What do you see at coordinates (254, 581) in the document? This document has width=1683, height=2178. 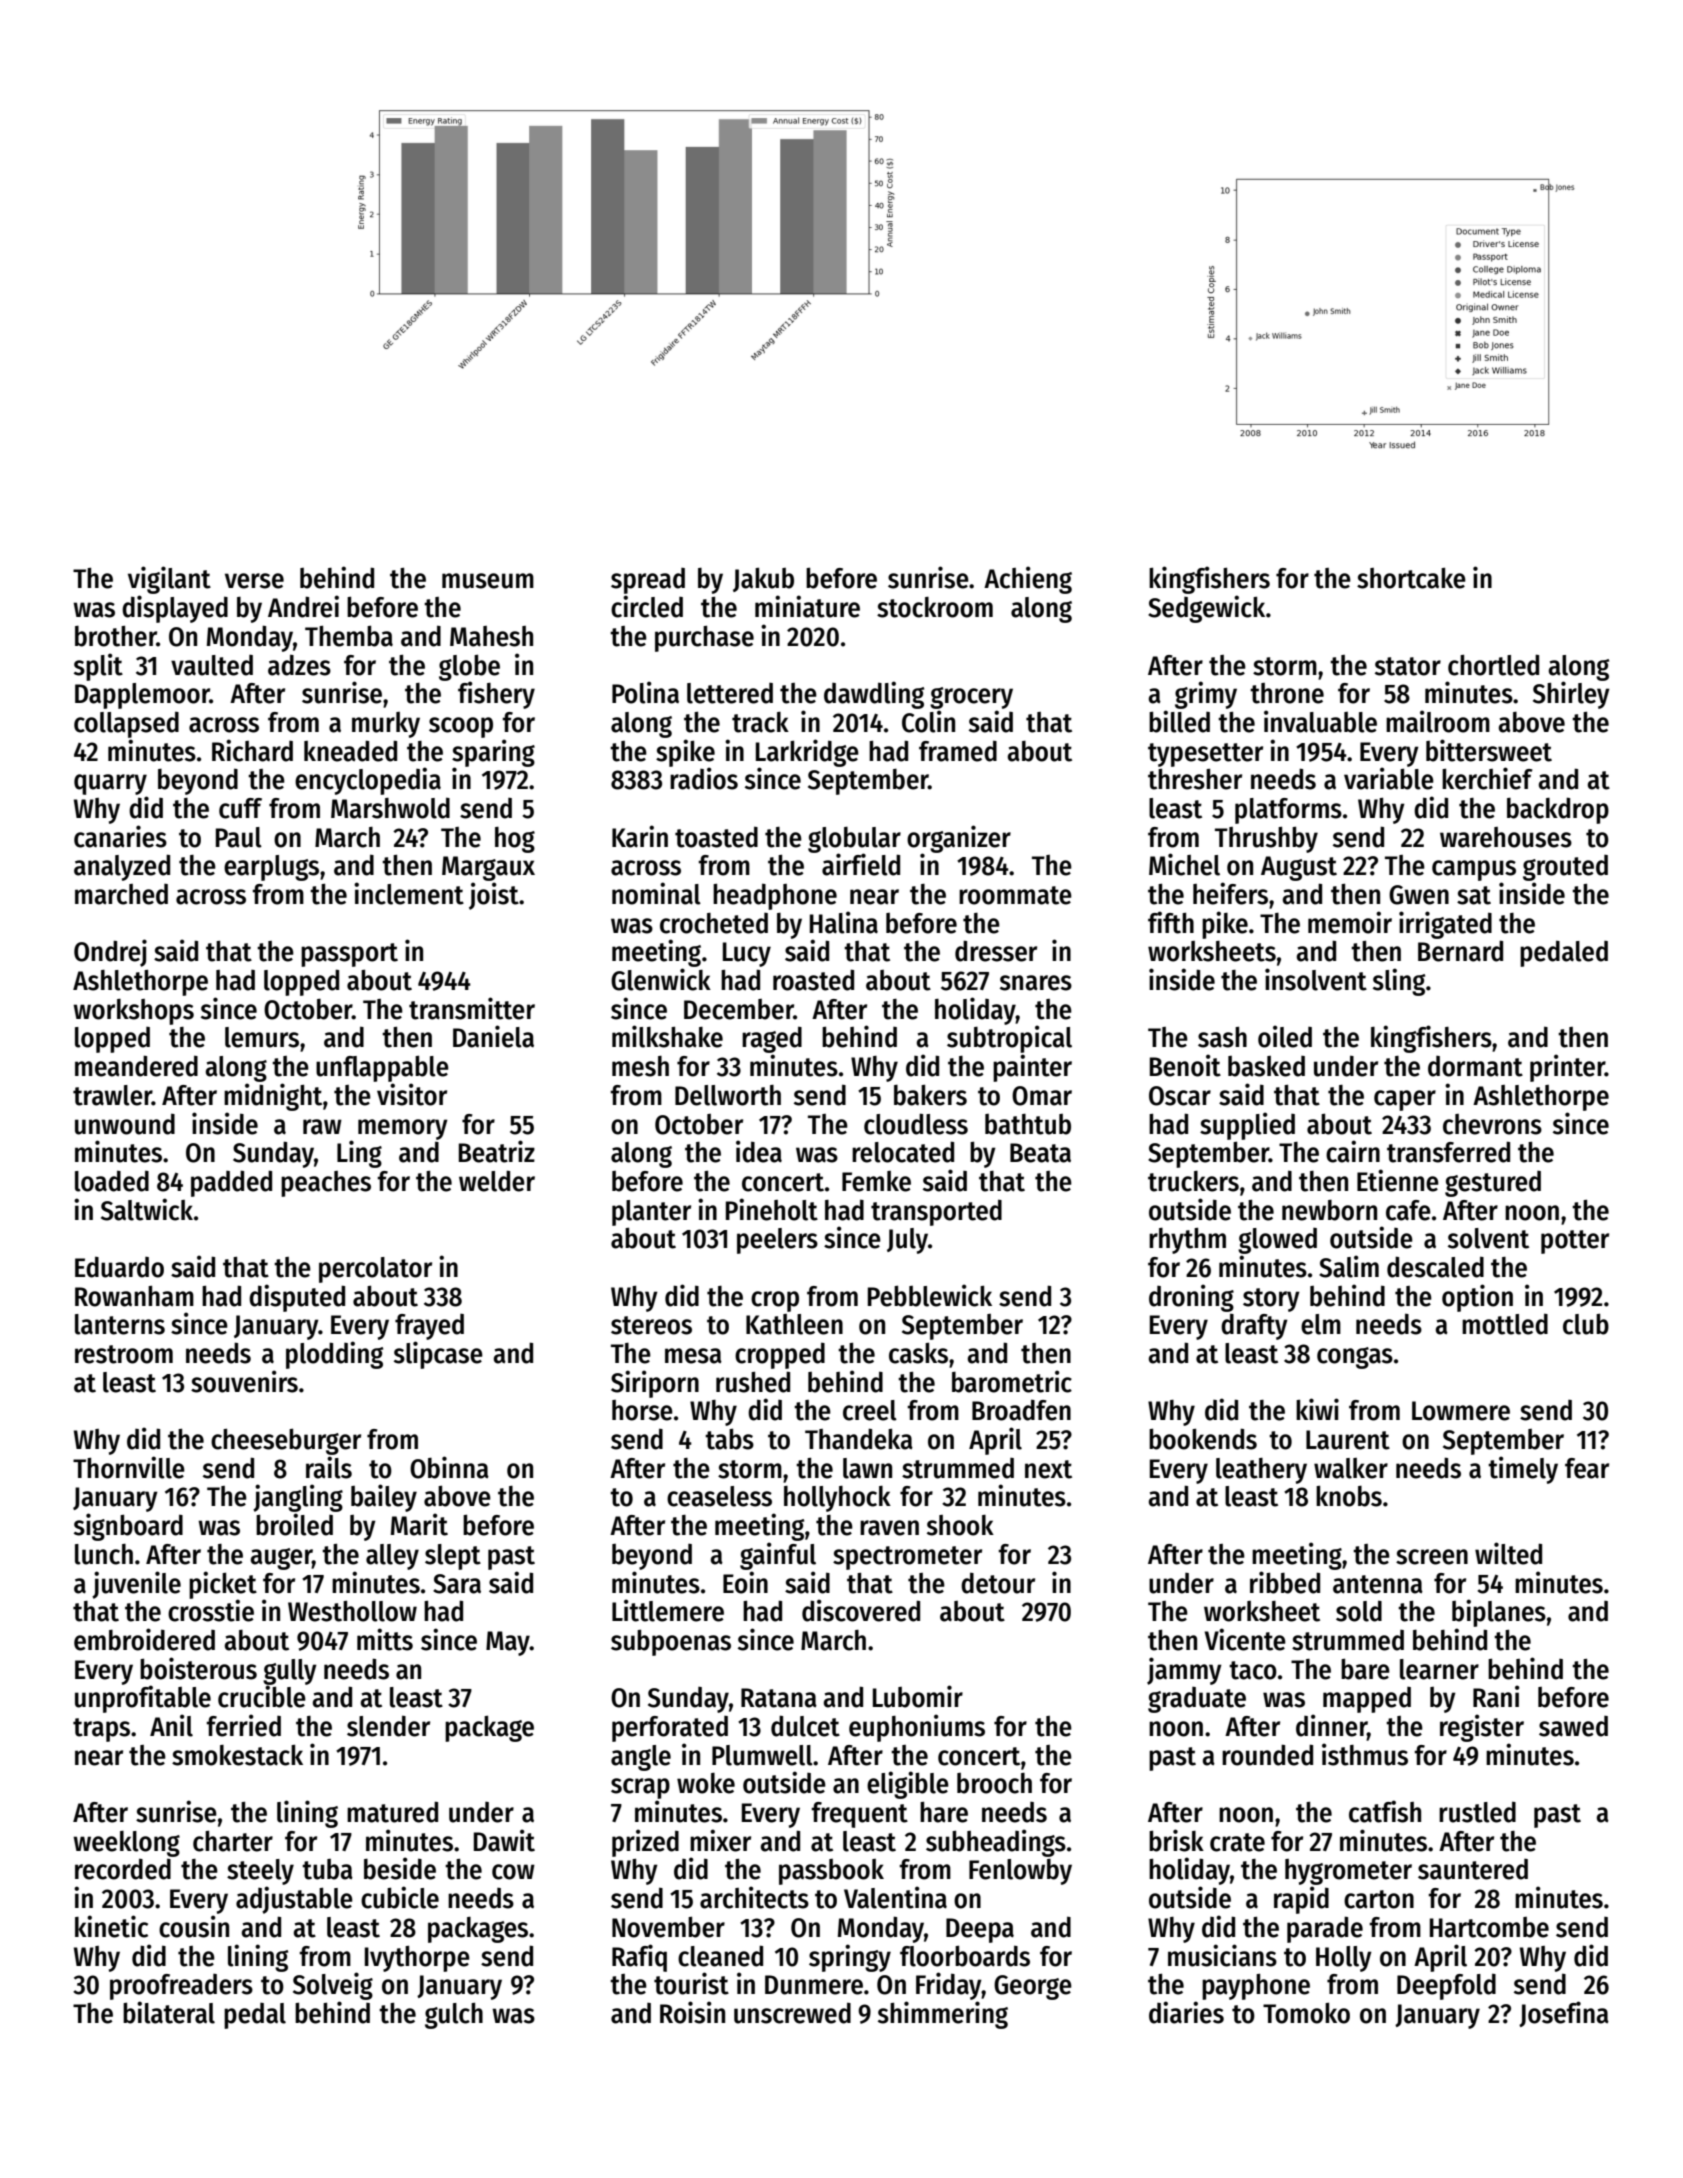 I see `verse` at bounding box center [254, 581].
